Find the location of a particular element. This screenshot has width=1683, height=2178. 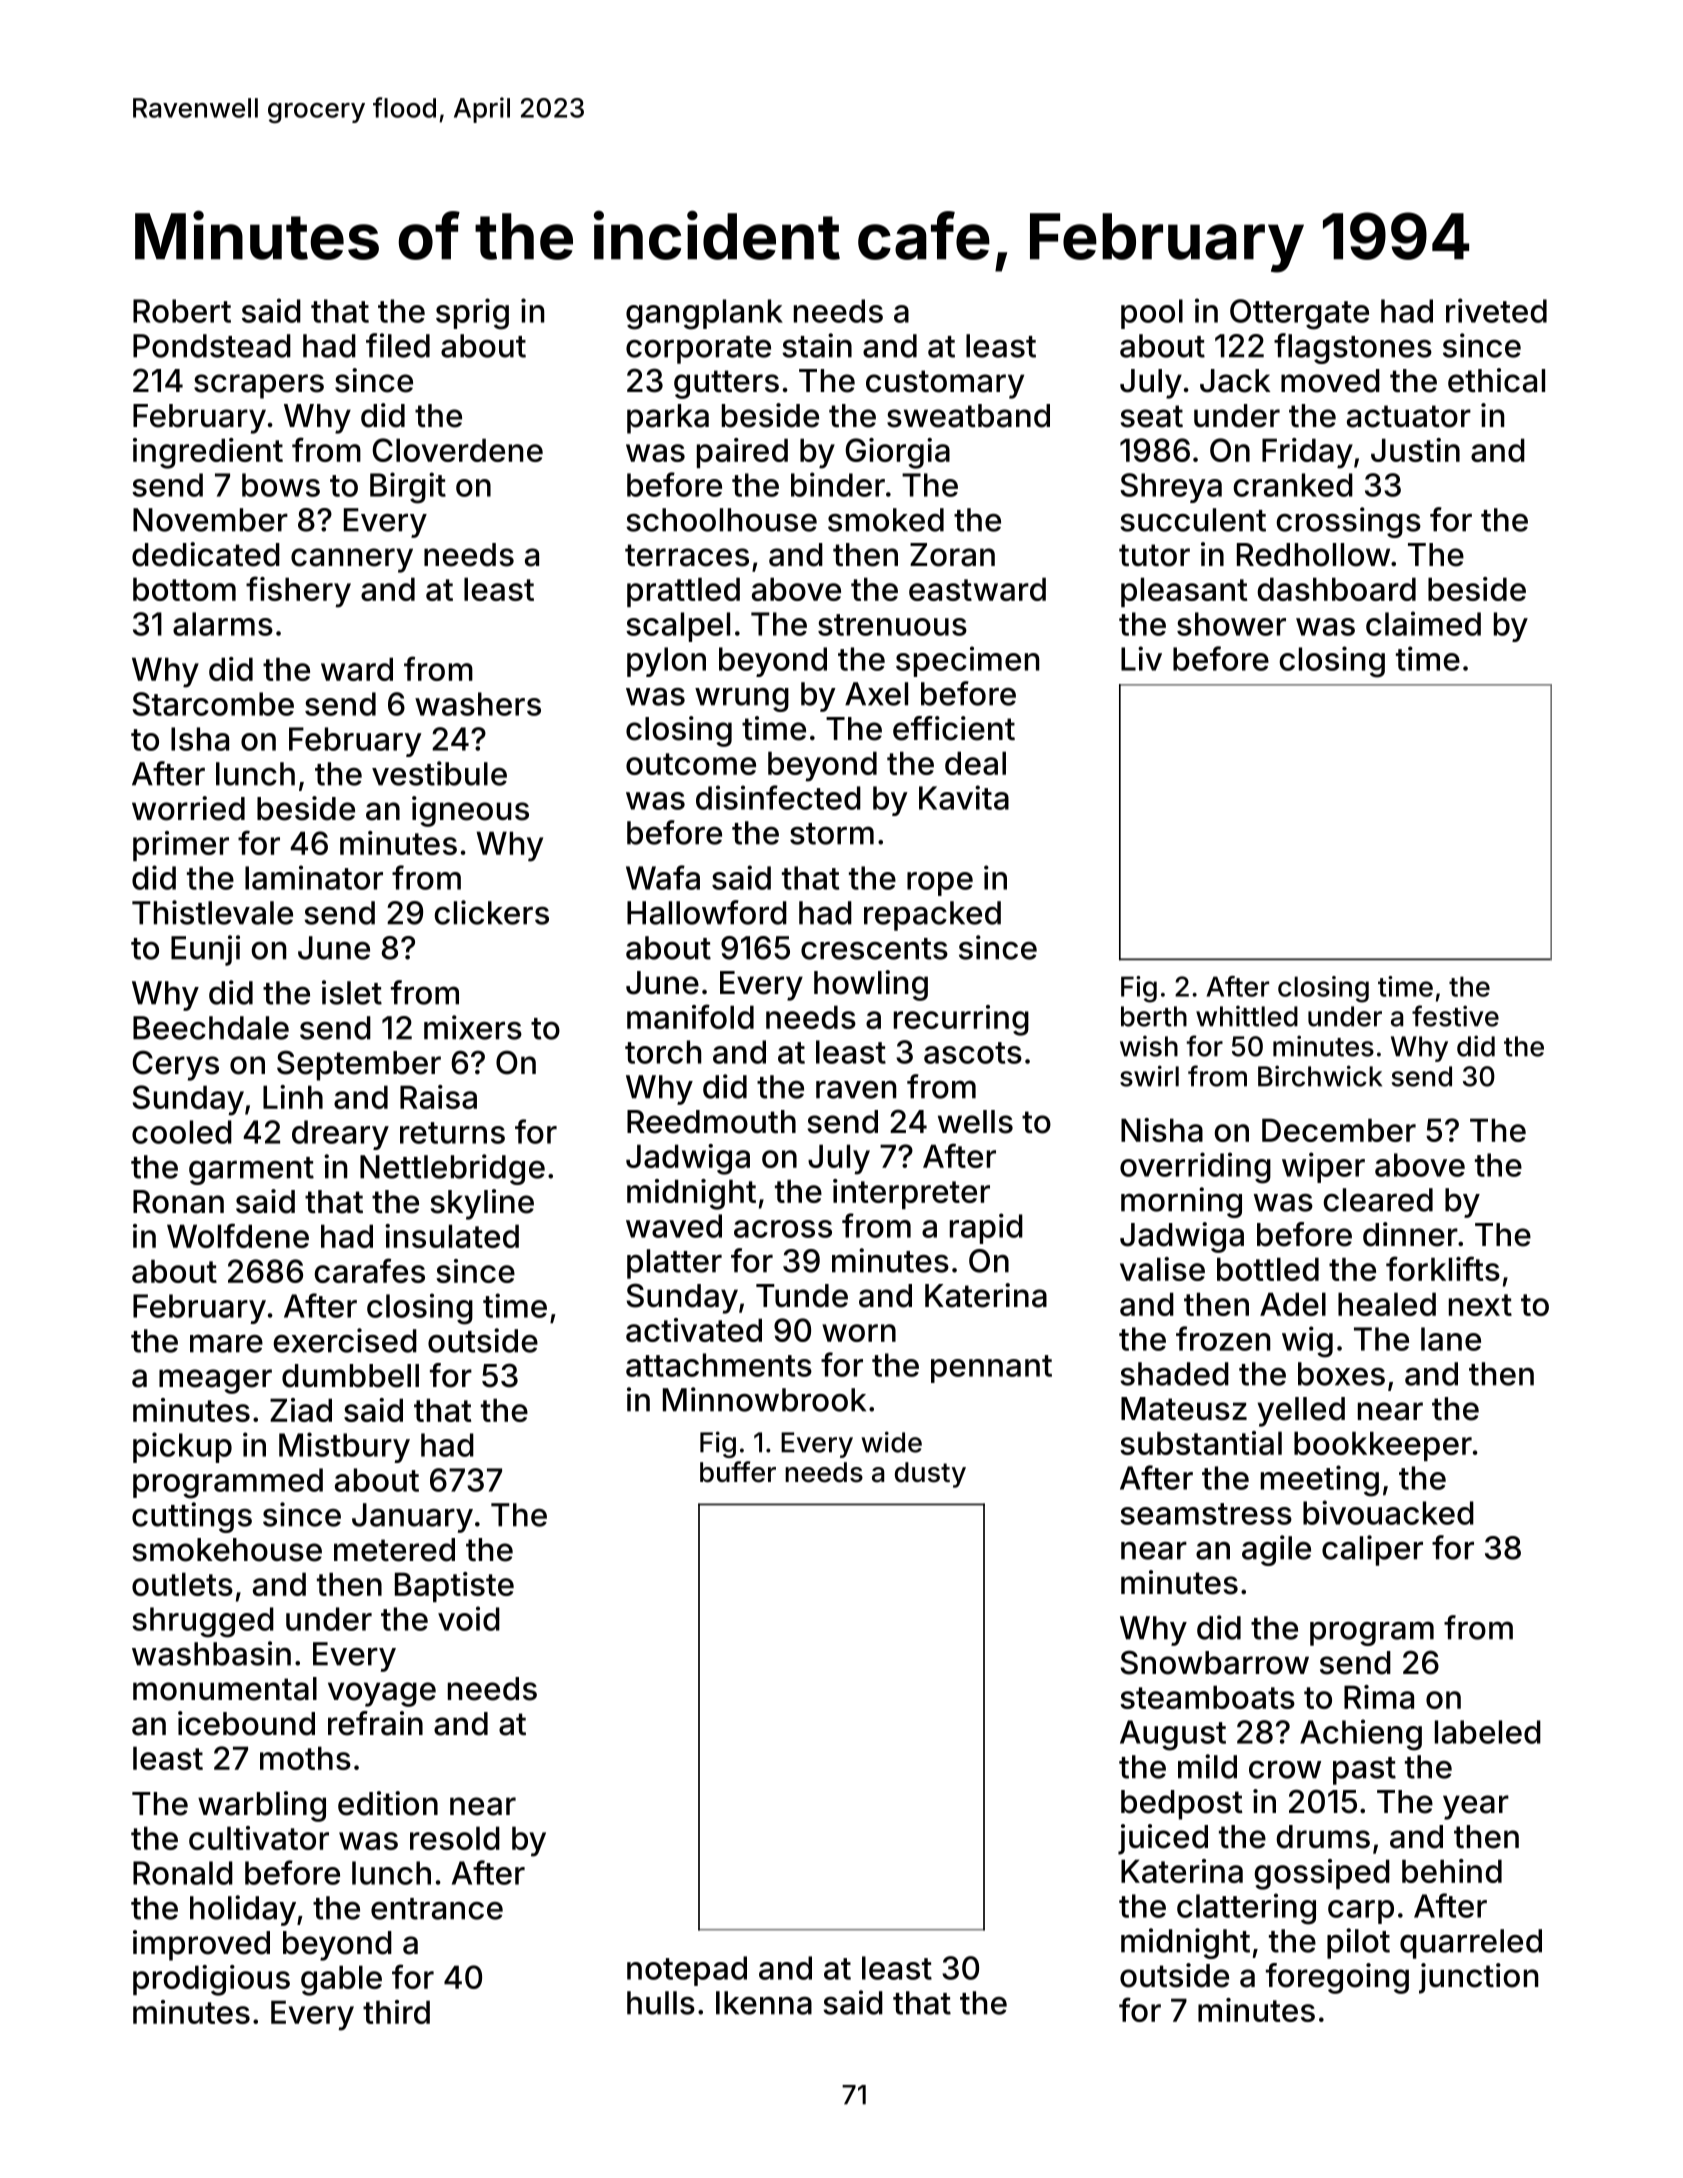

Beechdale is located at coordinates (211, 1028).
